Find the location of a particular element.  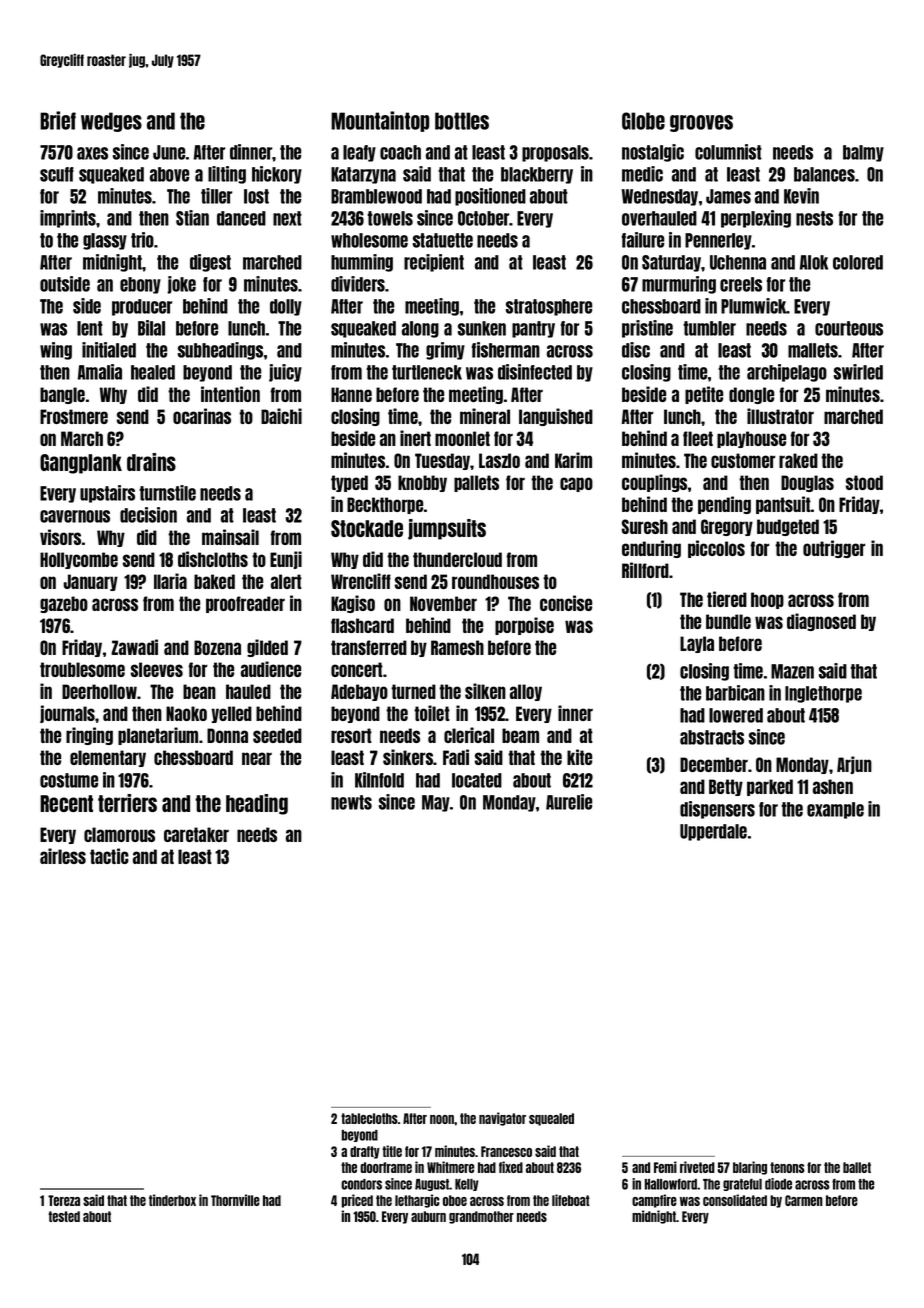

grandmother is located at coordinates (481, 1217).
